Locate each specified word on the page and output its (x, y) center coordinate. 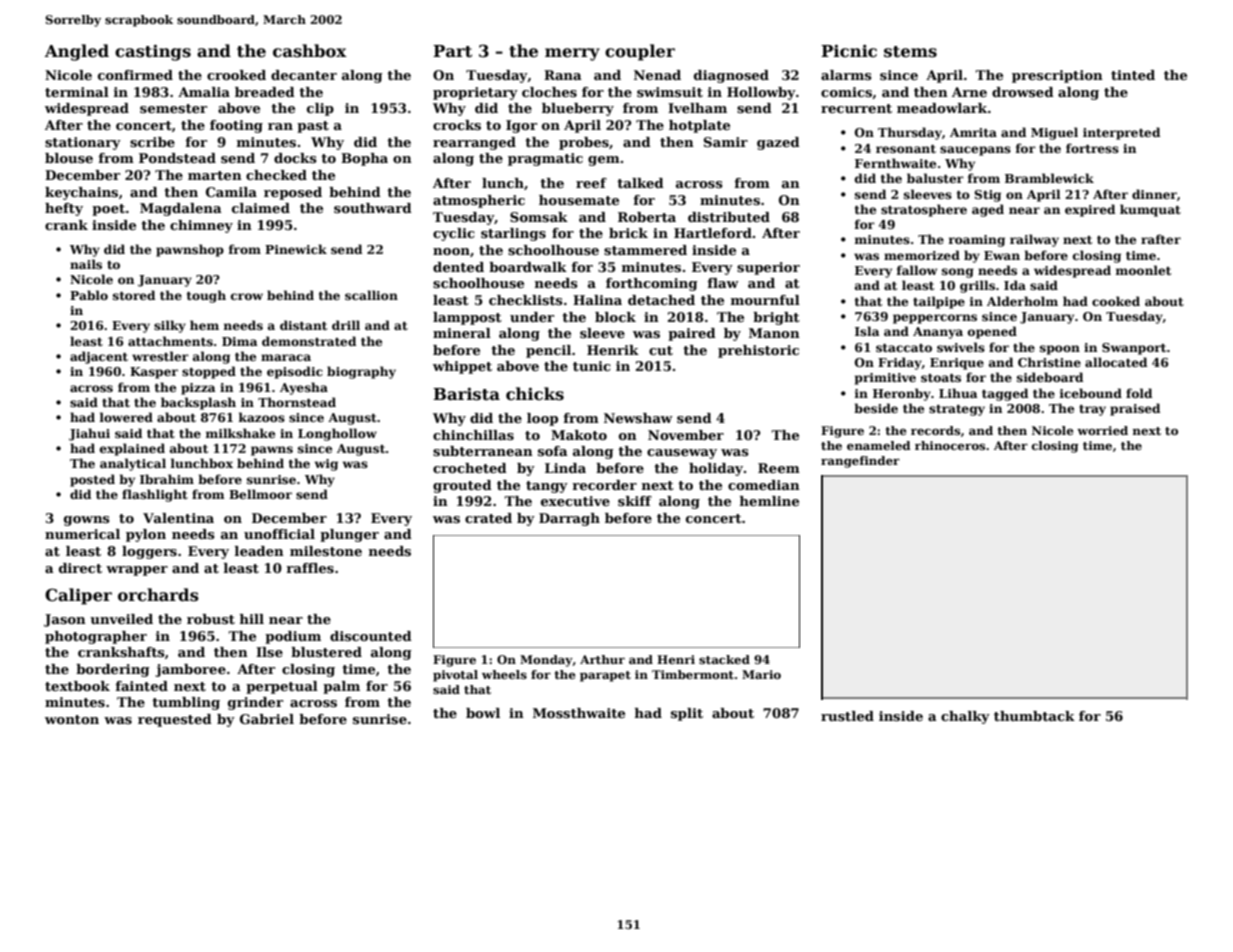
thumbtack (1034, 716)
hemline (769, 501)
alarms (846, 75)
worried (1102, 430)
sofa (553, 451)
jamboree (190, 670)
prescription (1057, 76)
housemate (579, 200)
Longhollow (337, 434)
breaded (265, 92)
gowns (87, 521)
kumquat (1150, 210)
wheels (504, 674)
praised (1135, 409)
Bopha (364, 159)
